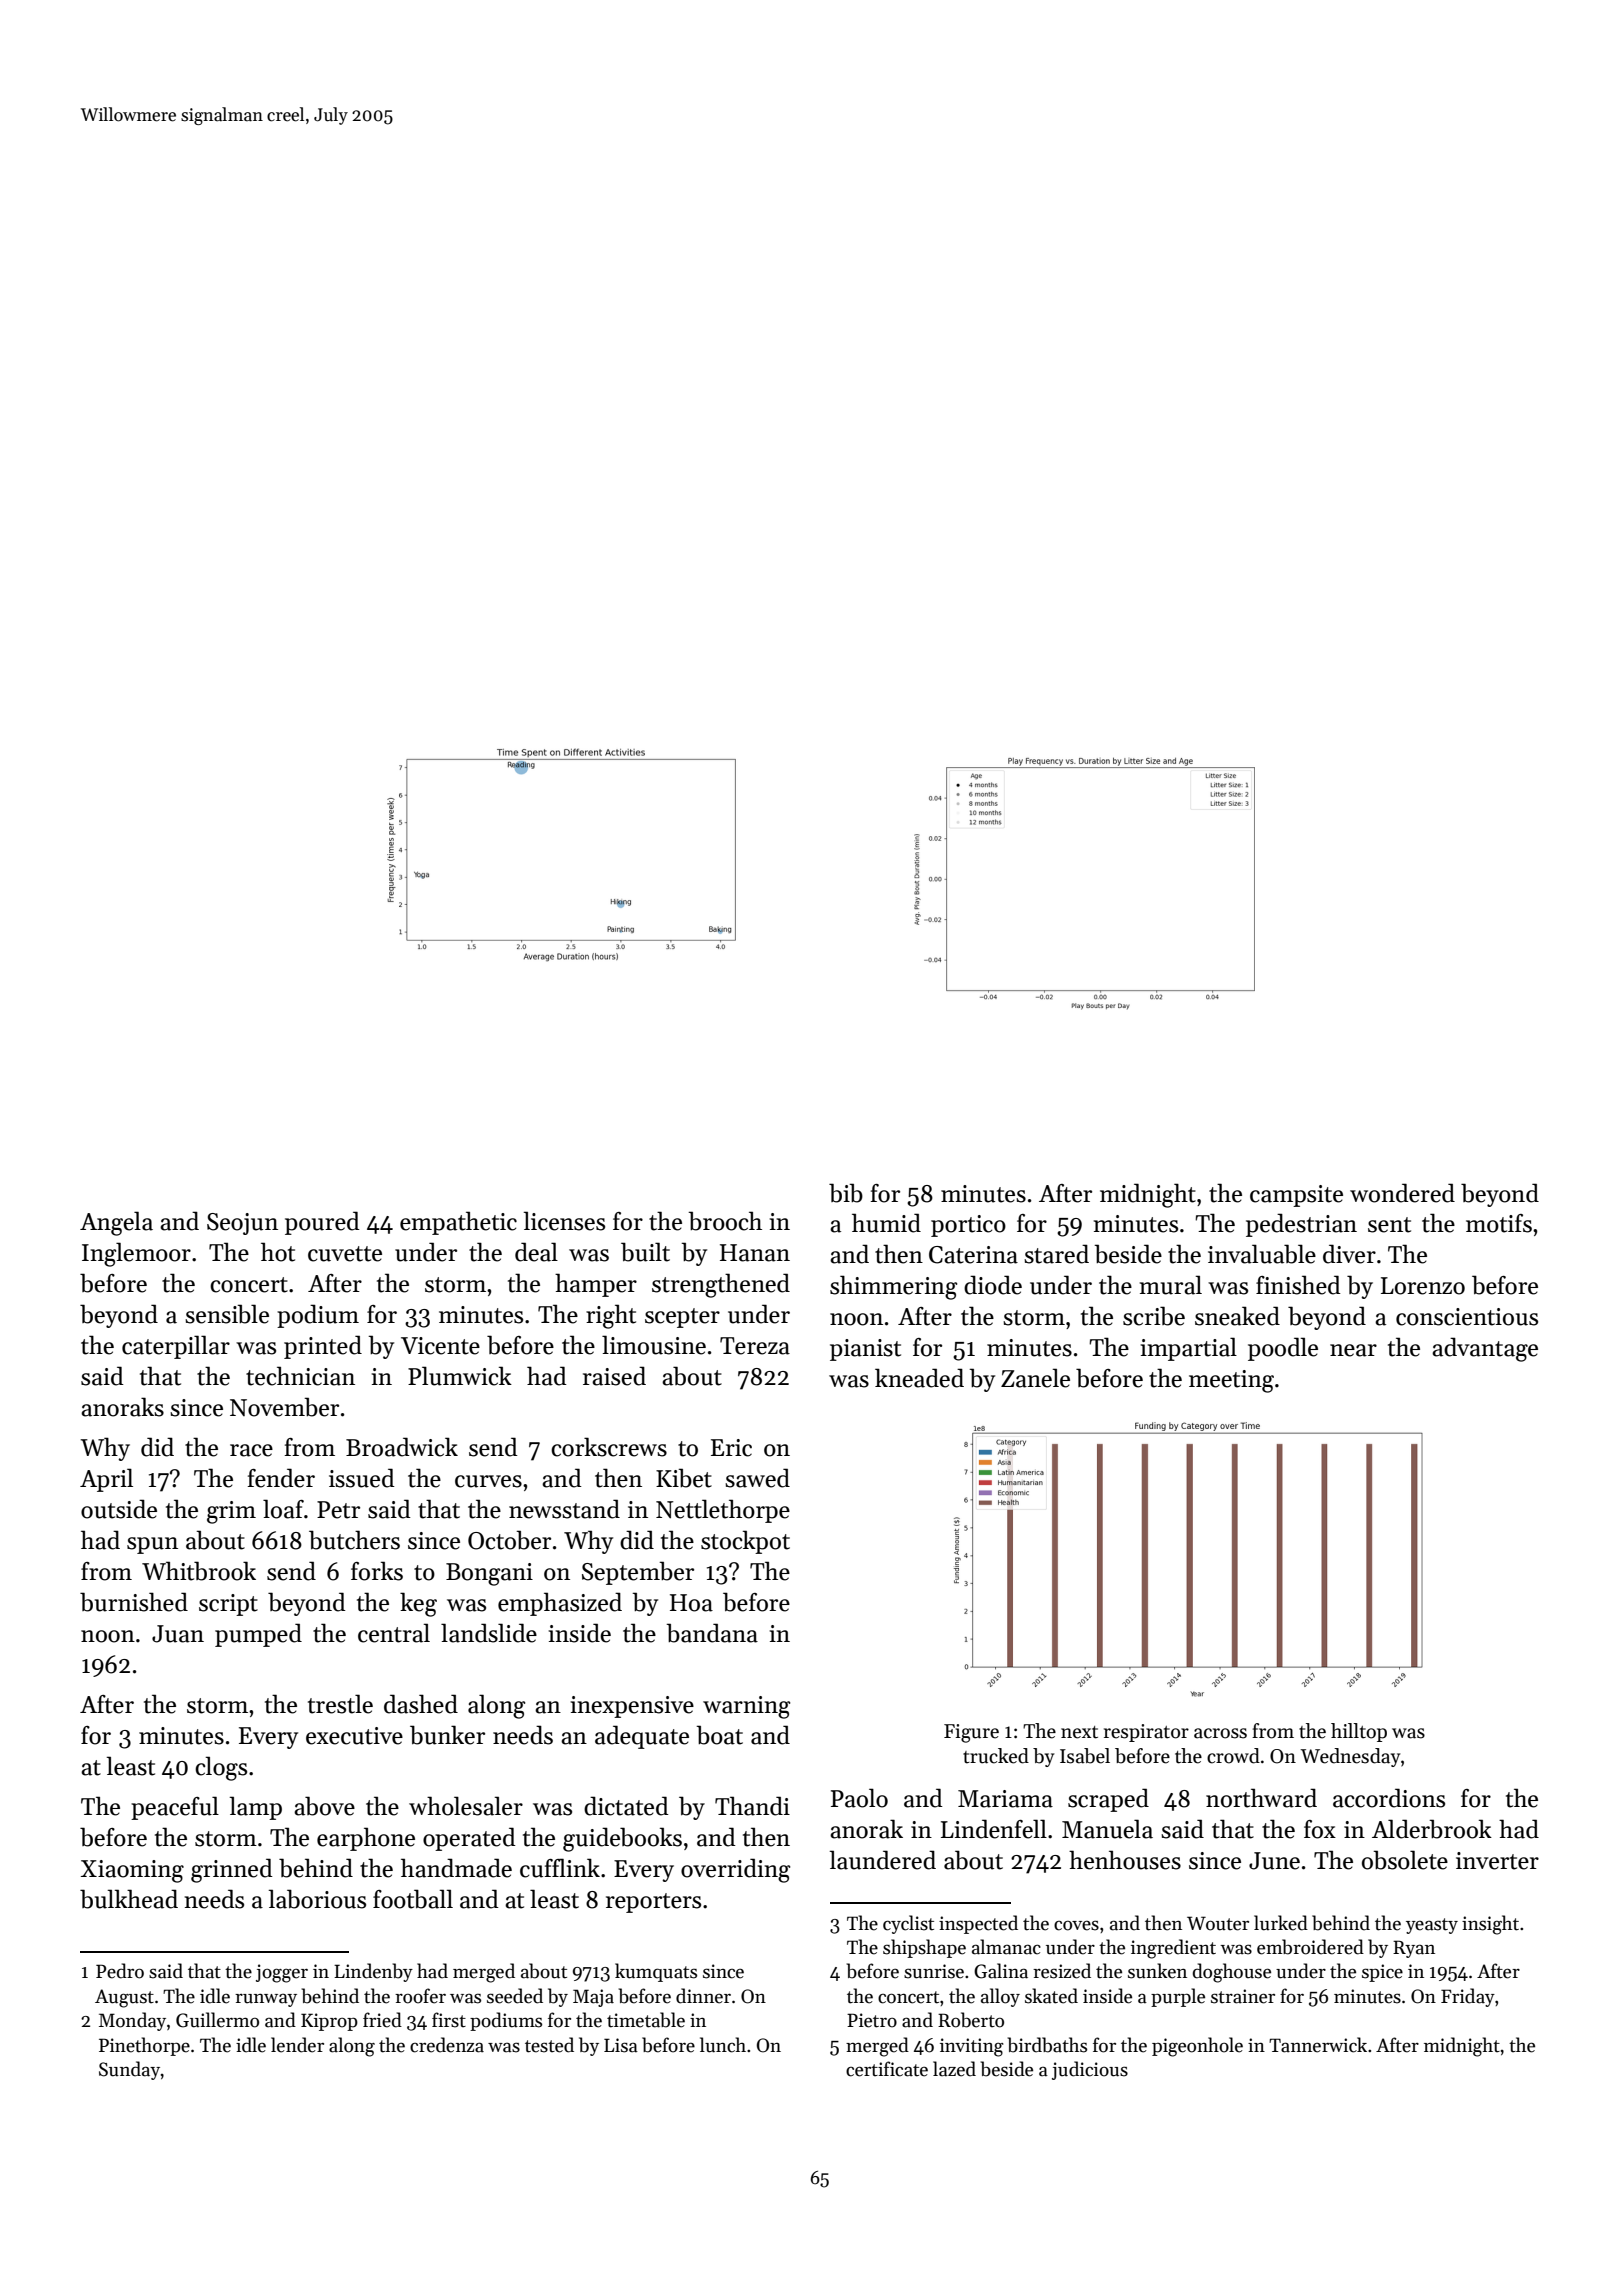 This screenshot has height=2292, width=1620. I want to click on keg, so click(418, 1604).
